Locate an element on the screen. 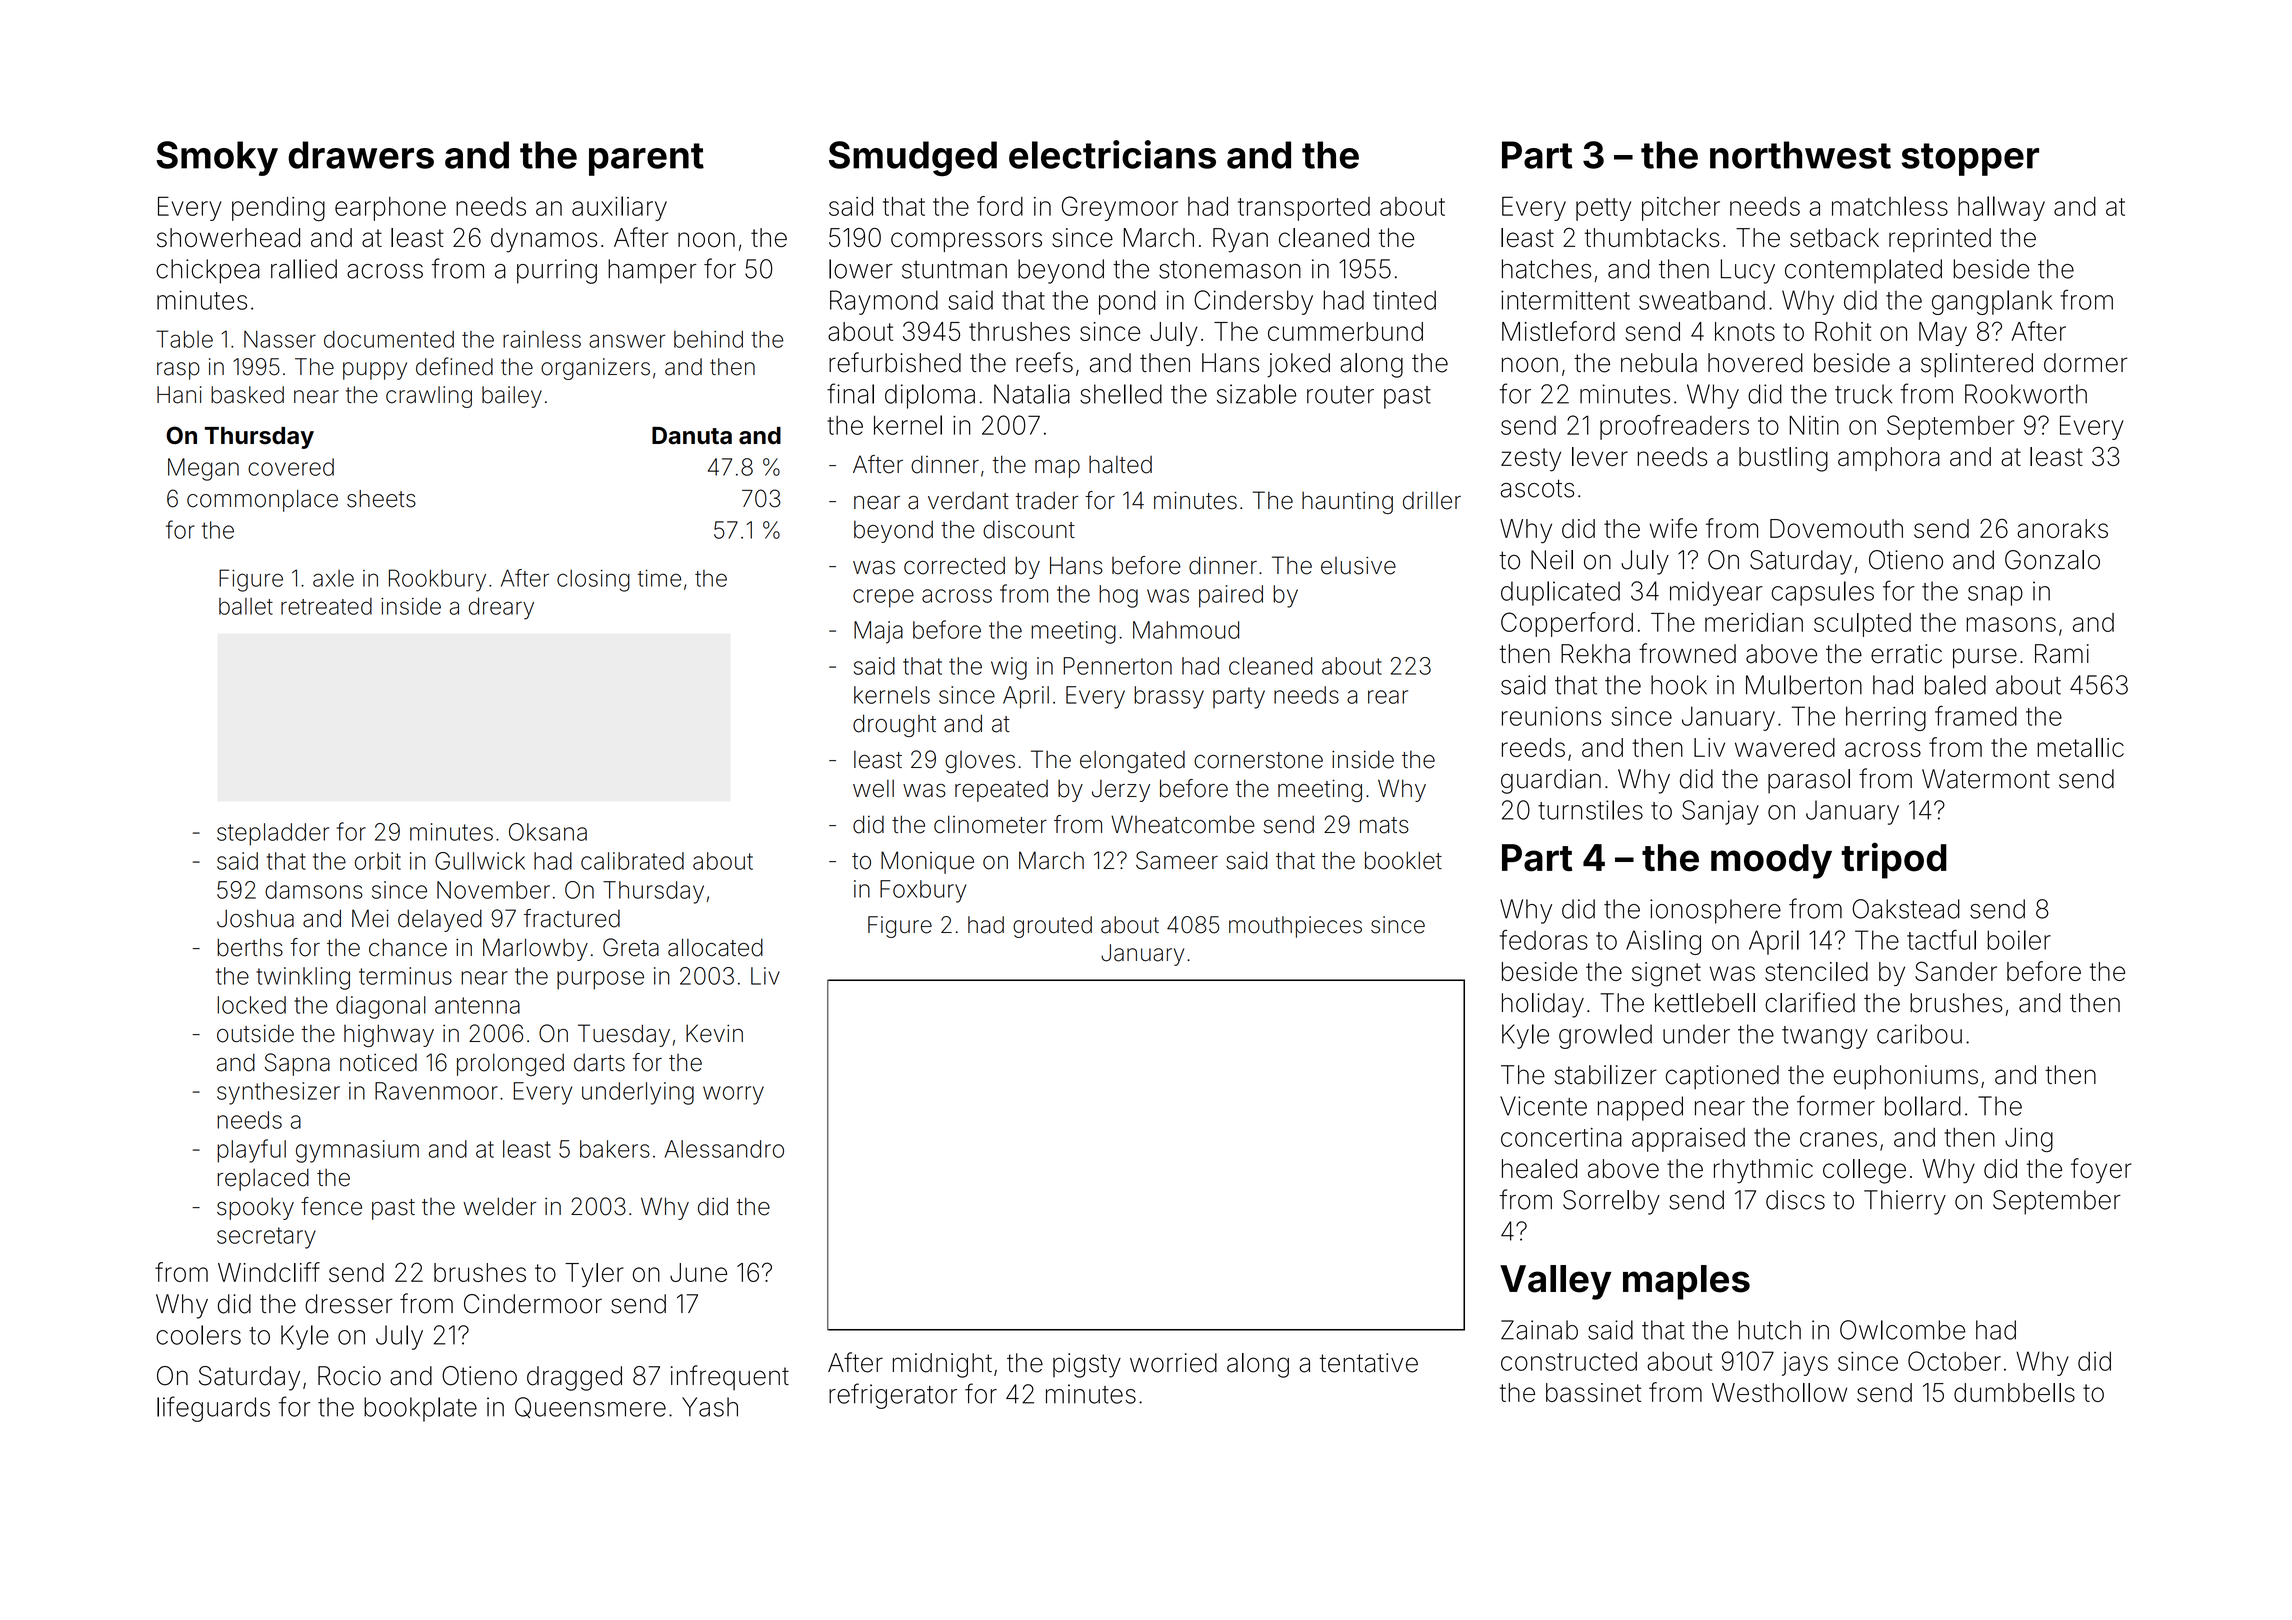 The image size is (2292, 1620). commonplace is located at coordinates (262, 501).
